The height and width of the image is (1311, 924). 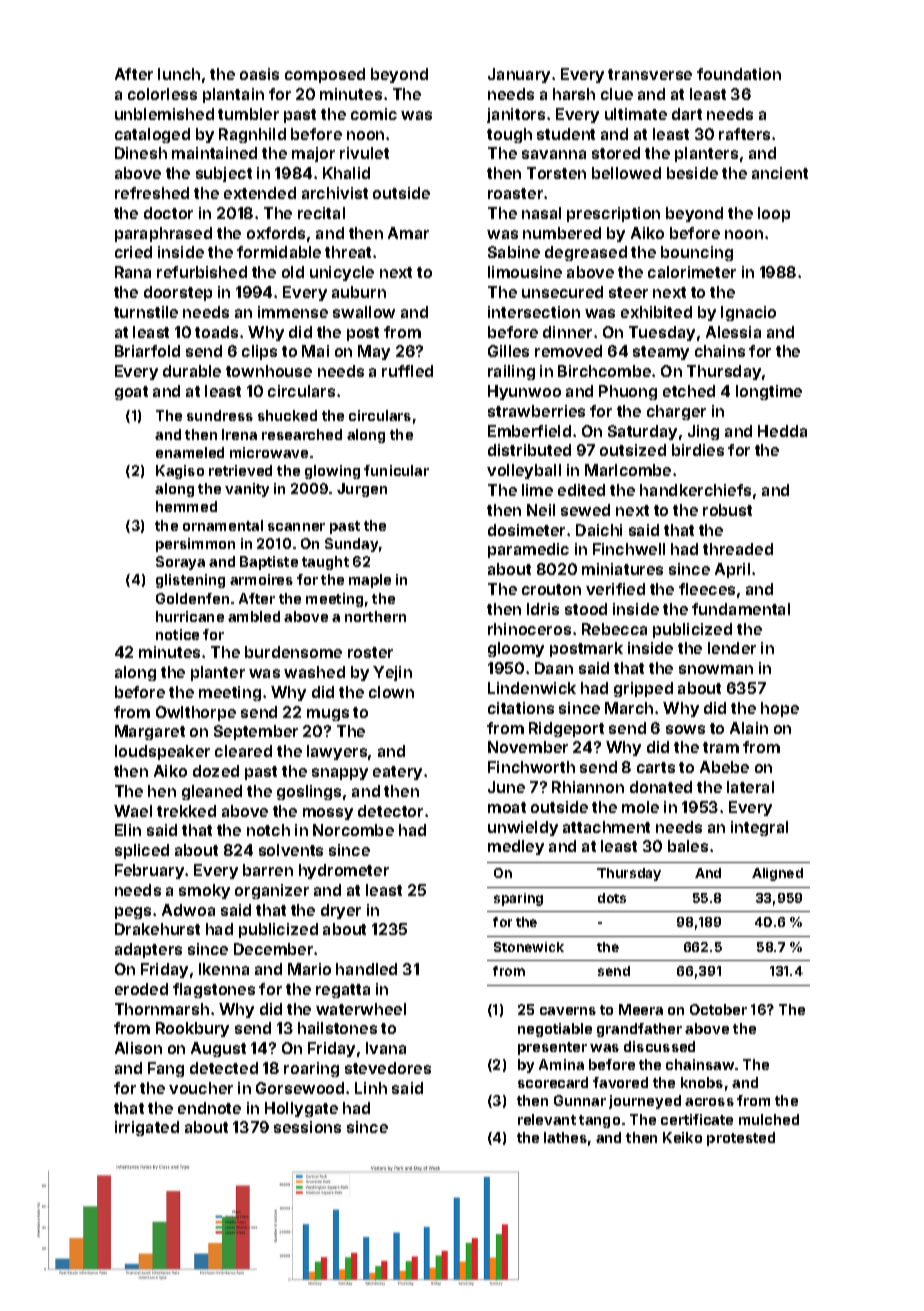 I want to click on toads, so click(x=216, y=332).
